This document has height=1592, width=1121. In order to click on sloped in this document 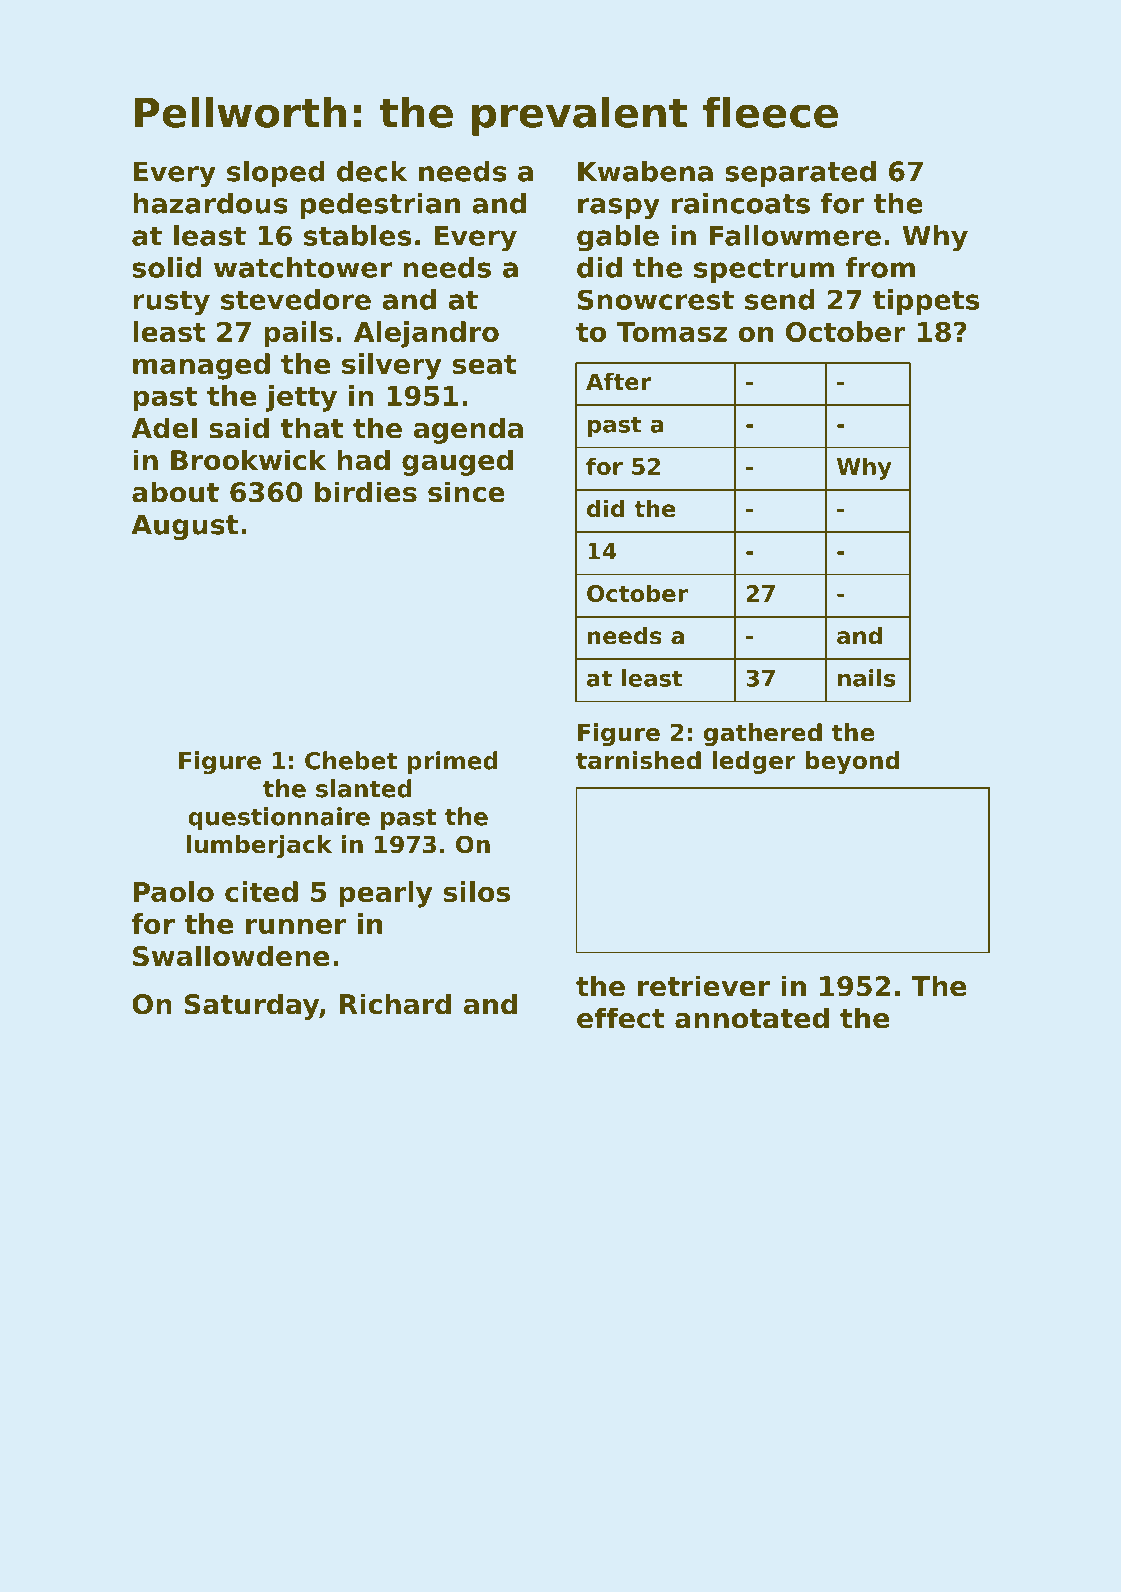, I will do `click(276, 174)`.
